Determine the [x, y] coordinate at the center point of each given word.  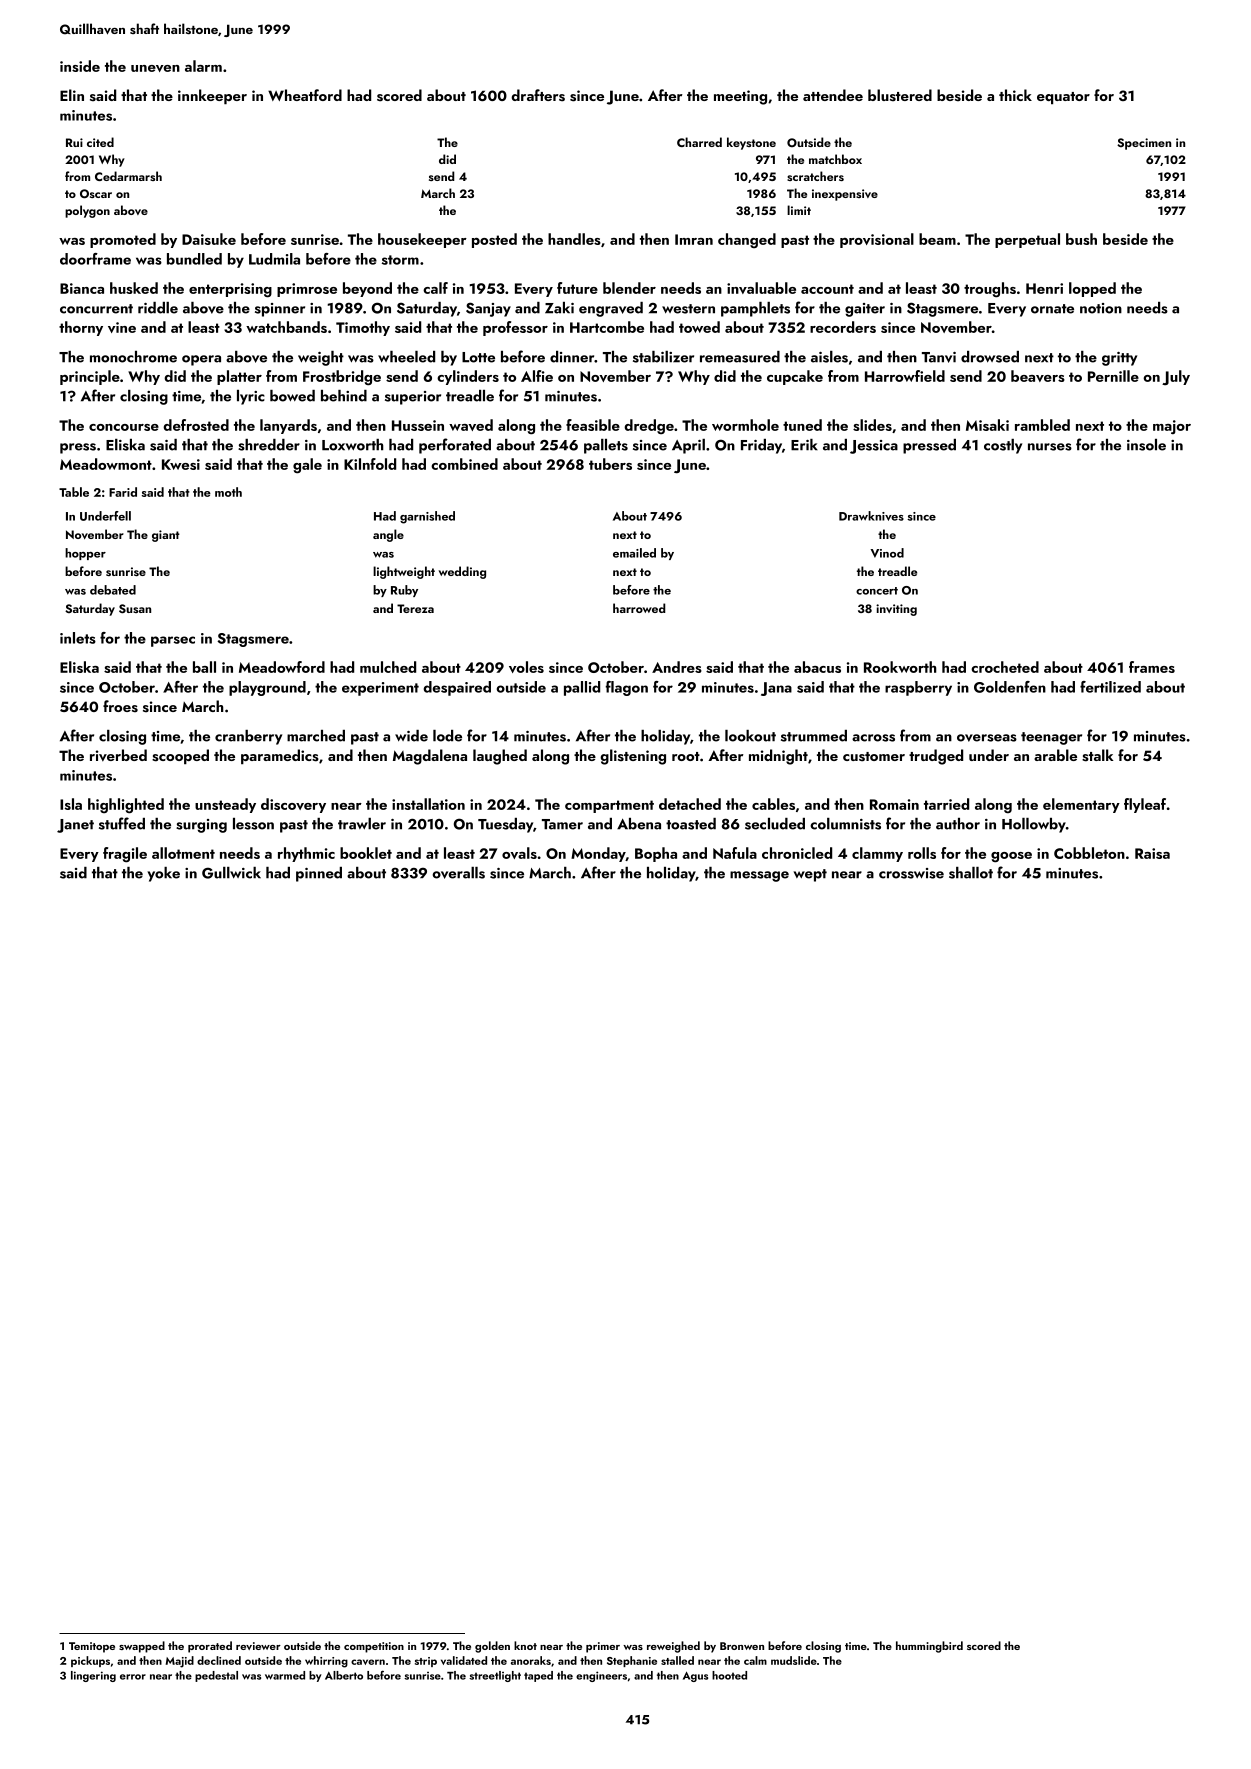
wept [810, 875]
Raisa [1152, 853]
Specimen [1144, 144]
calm [755, 1660]
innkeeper [212, 96]
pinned [319, 874]
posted [494, 240]
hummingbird [929, 1647]
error [133, 1677]
